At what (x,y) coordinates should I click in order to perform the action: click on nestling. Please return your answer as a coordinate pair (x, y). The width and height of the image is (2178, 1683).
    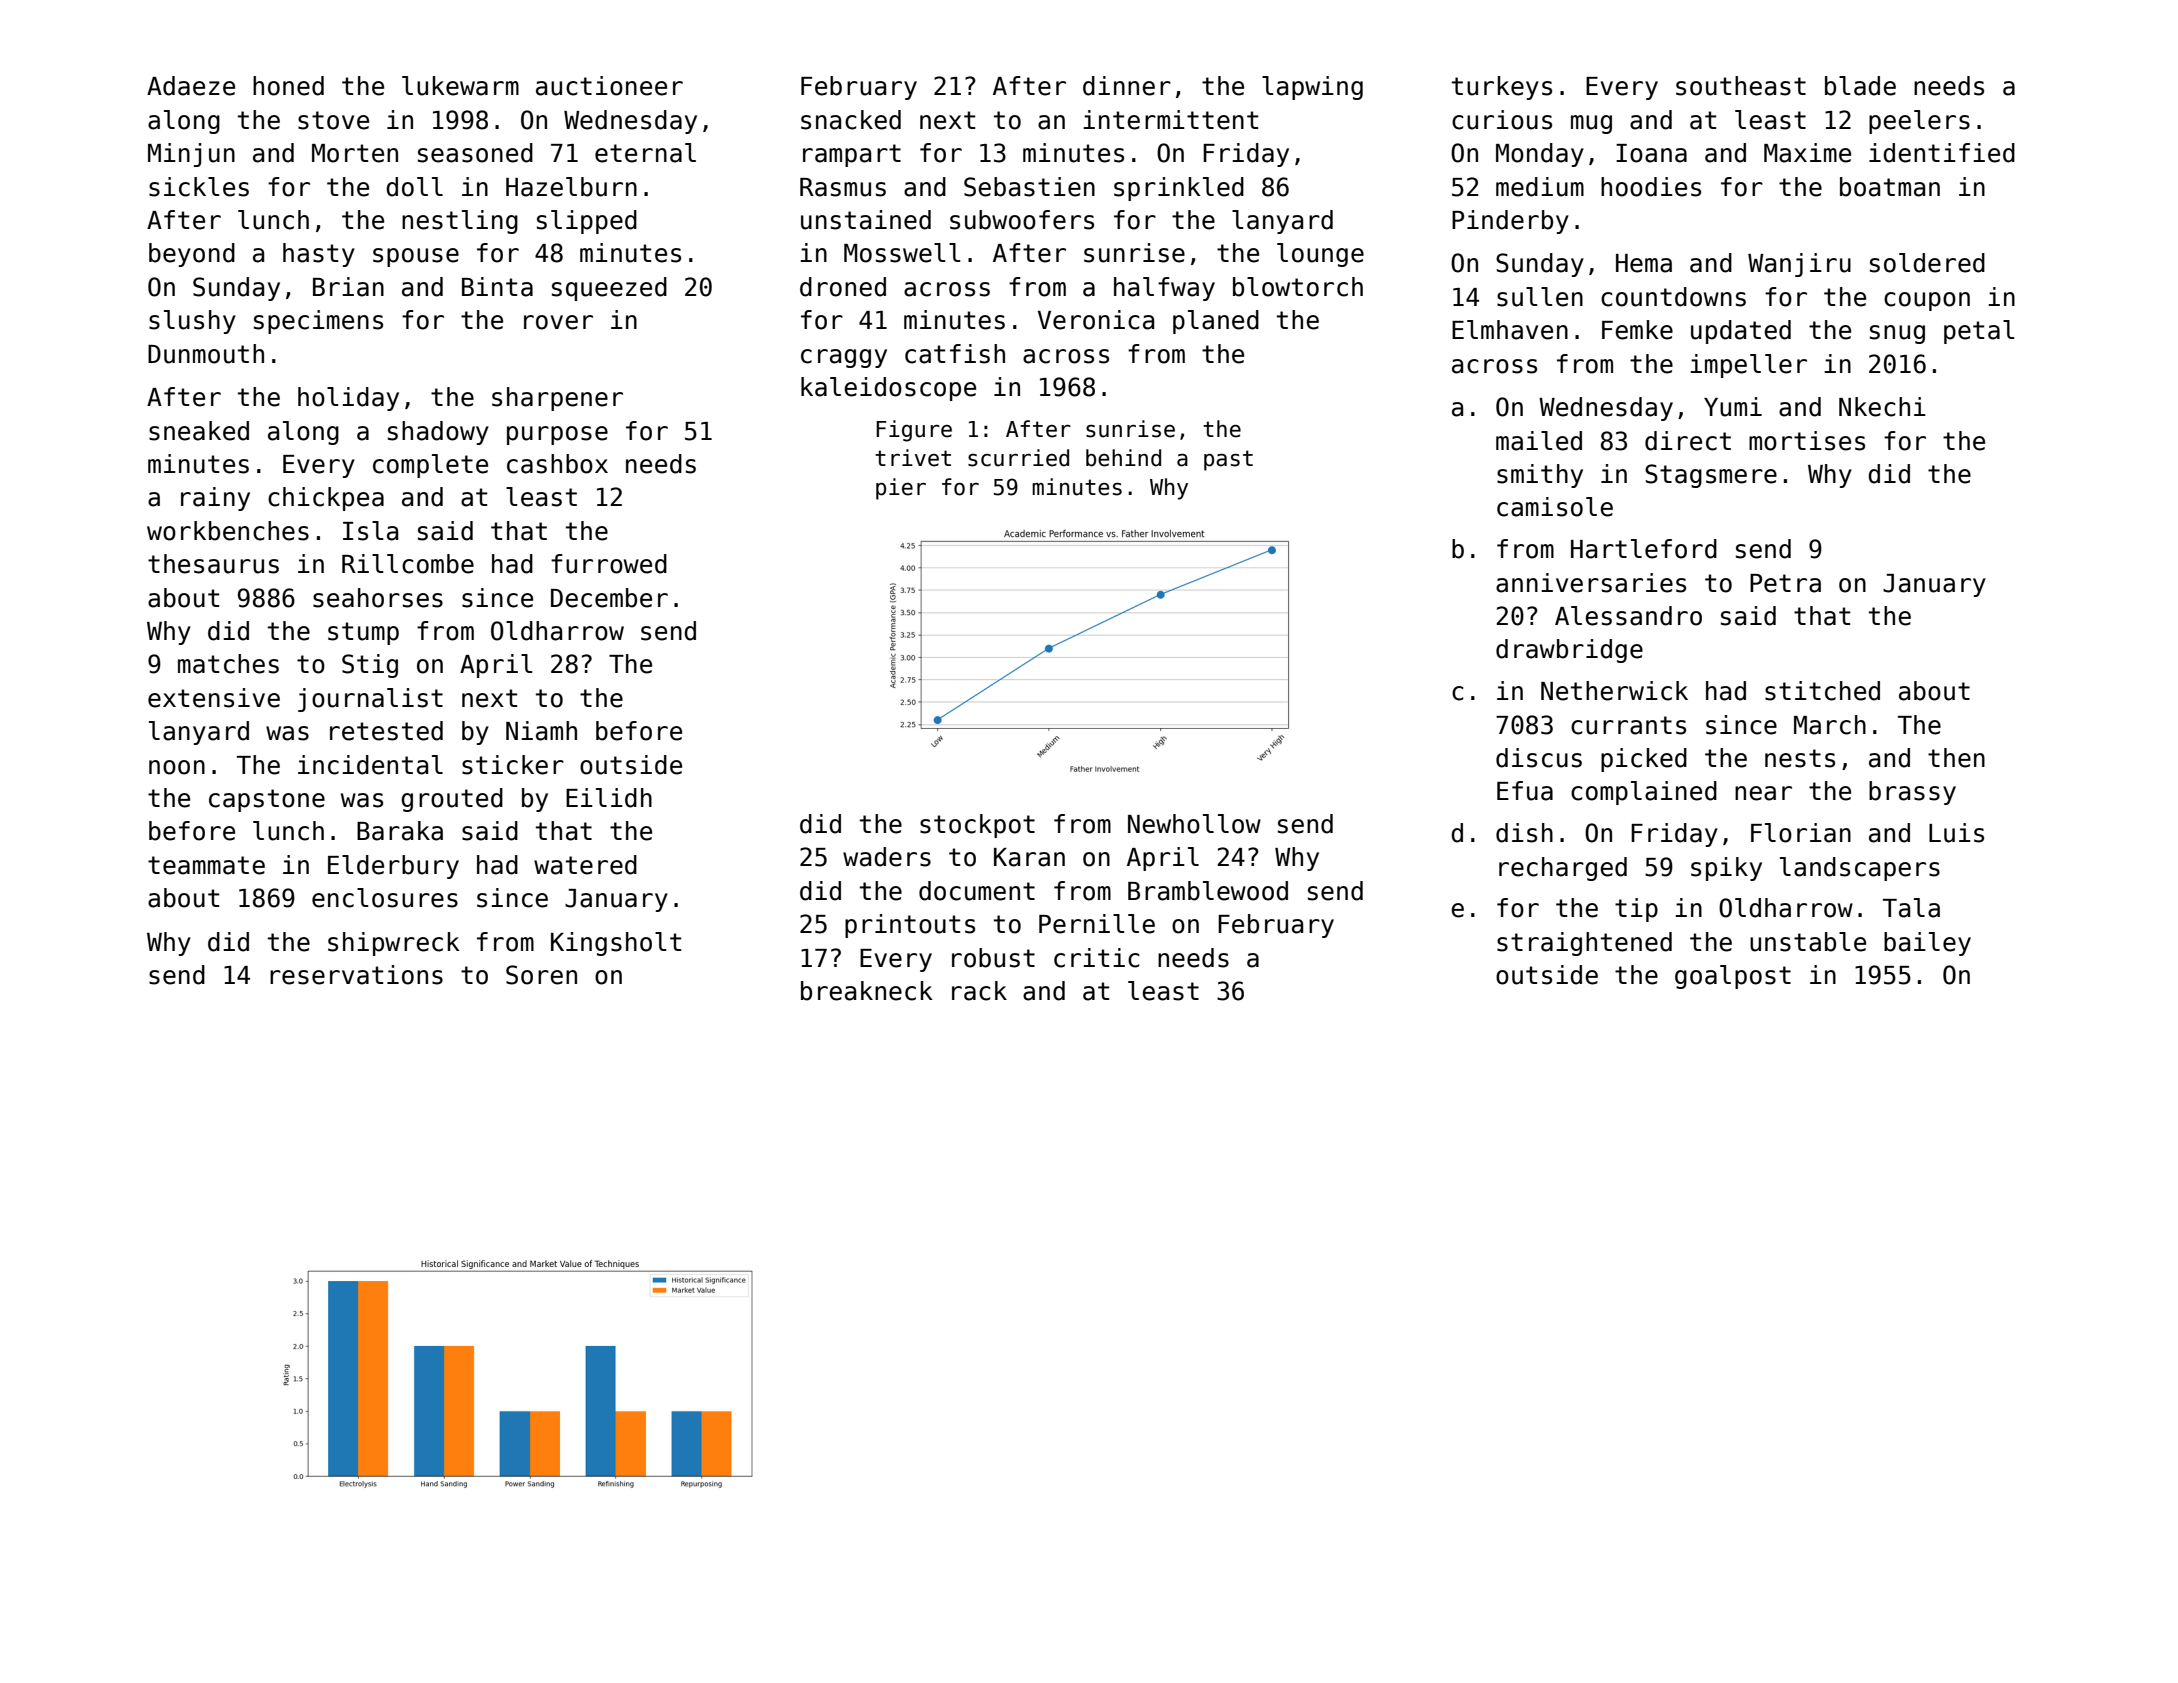
    Looking at the image, I should click on (460, 222).
